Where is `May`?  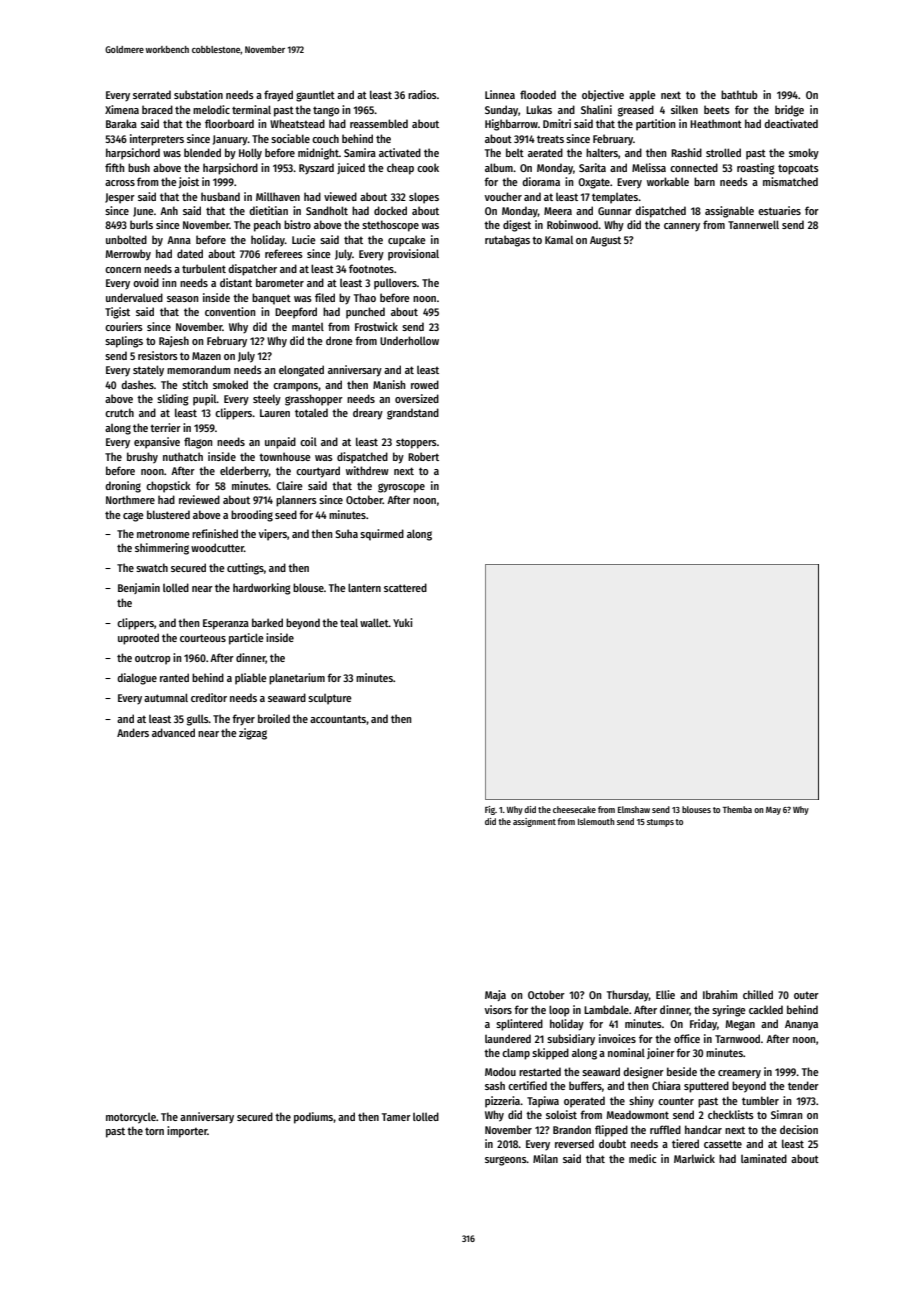 May is located at coordinates (773, 811).
